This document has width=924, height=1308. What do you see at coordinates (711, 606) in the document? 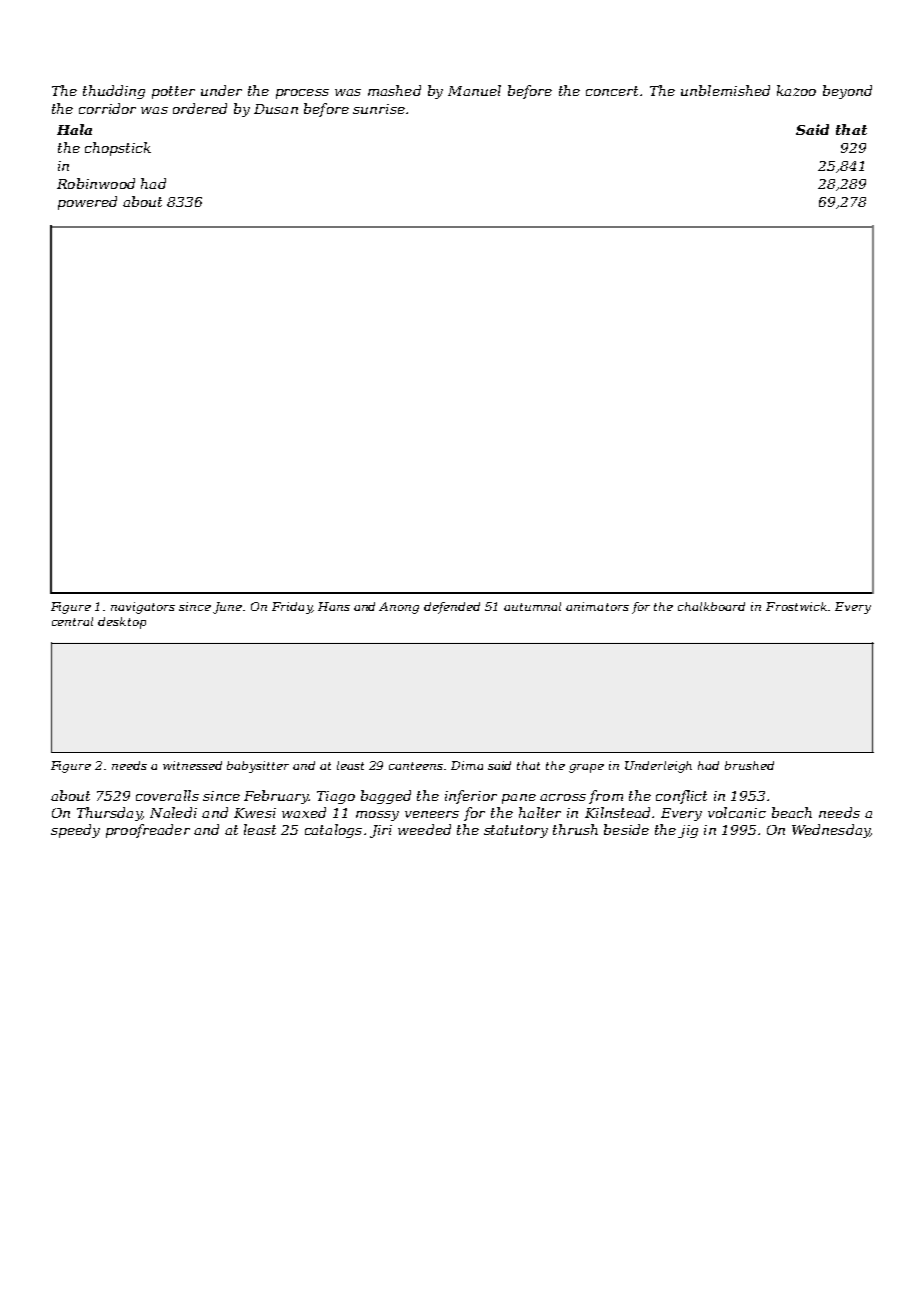
I see `chalkboard` at bounding box center [711, 606].
